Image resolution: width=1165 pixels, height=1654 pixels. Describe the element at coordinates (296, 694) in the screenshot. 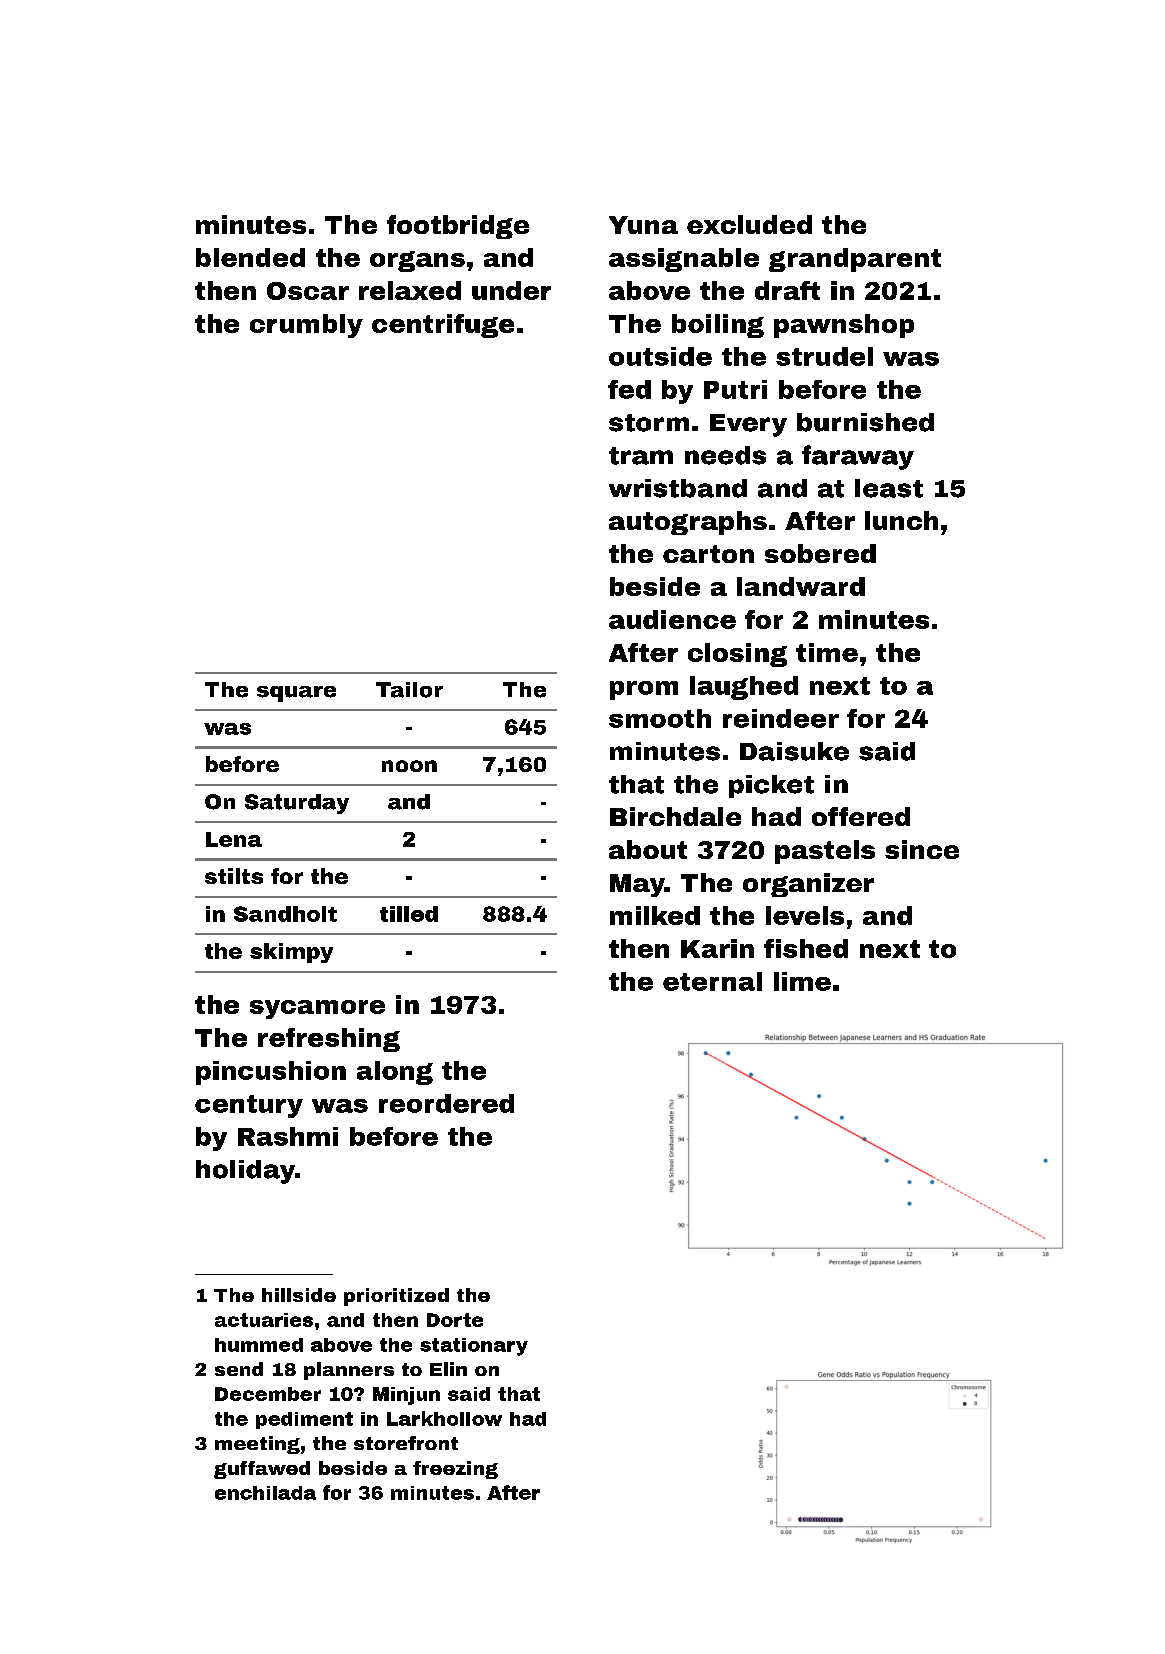

I see `square` at that location.
